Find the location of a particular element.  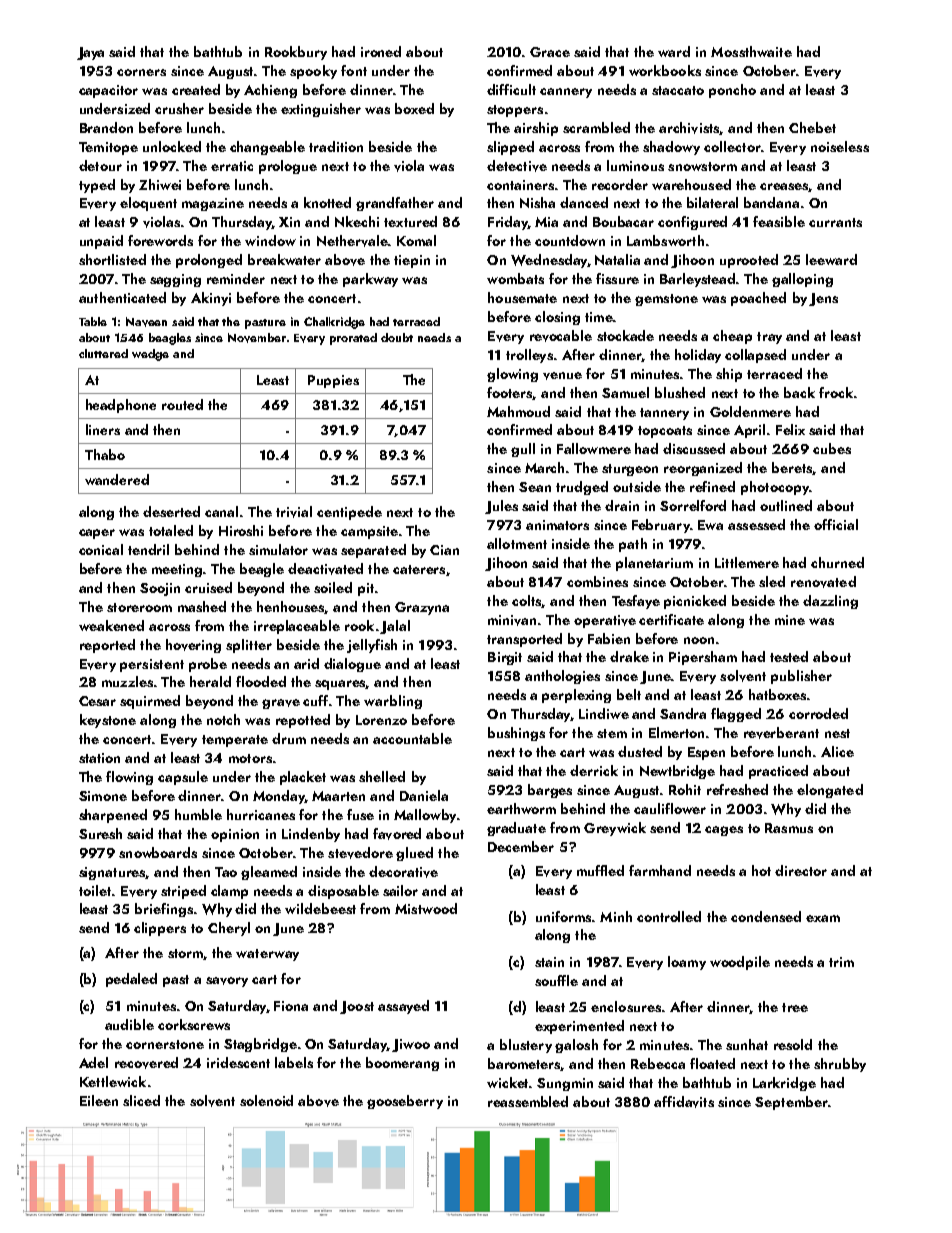

Larkridge is located at coordinates (784, 1084).
